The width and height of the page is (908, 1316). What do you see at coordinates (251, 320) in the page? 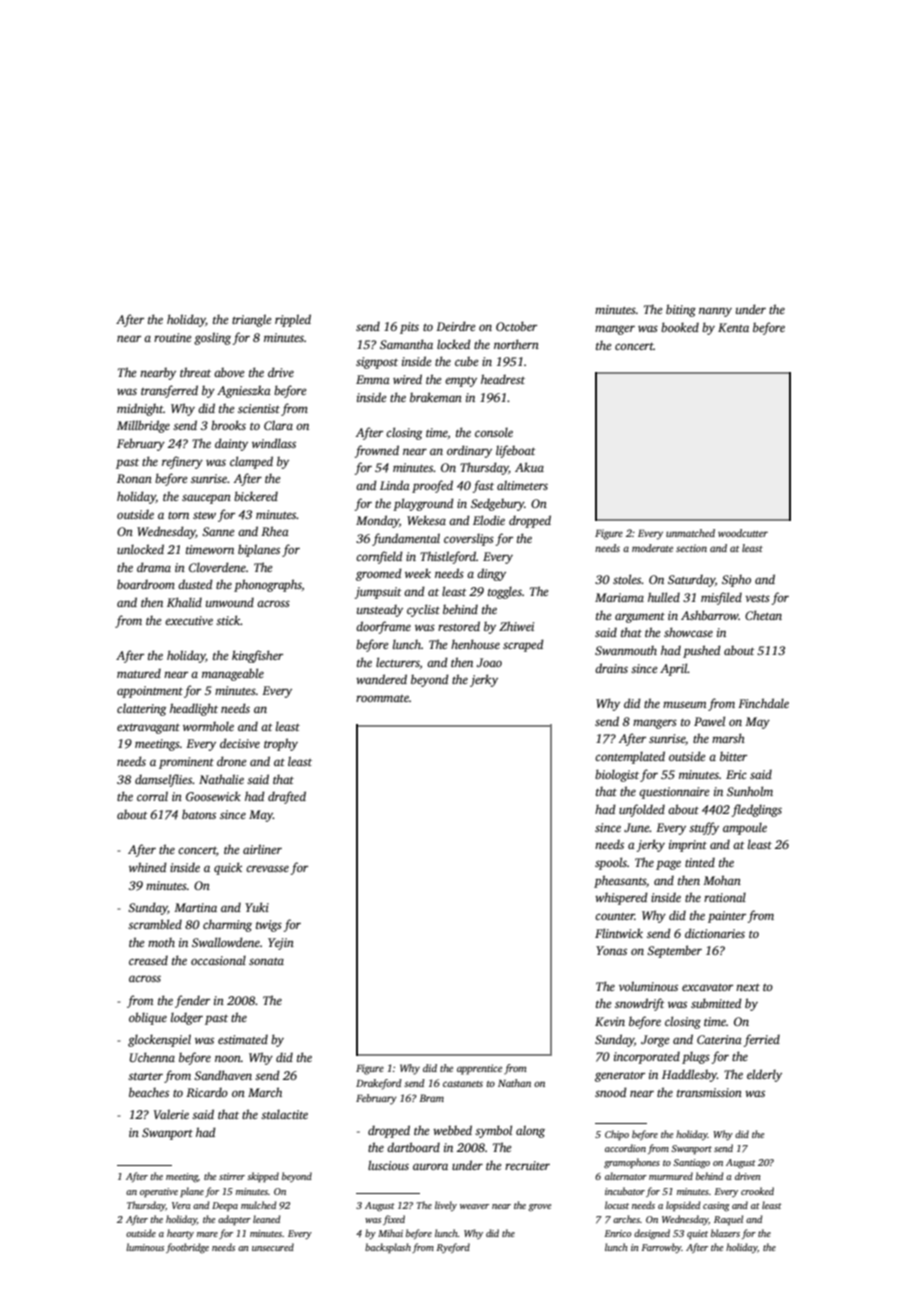
I see `triangle` at bounding box center [251, 320].
